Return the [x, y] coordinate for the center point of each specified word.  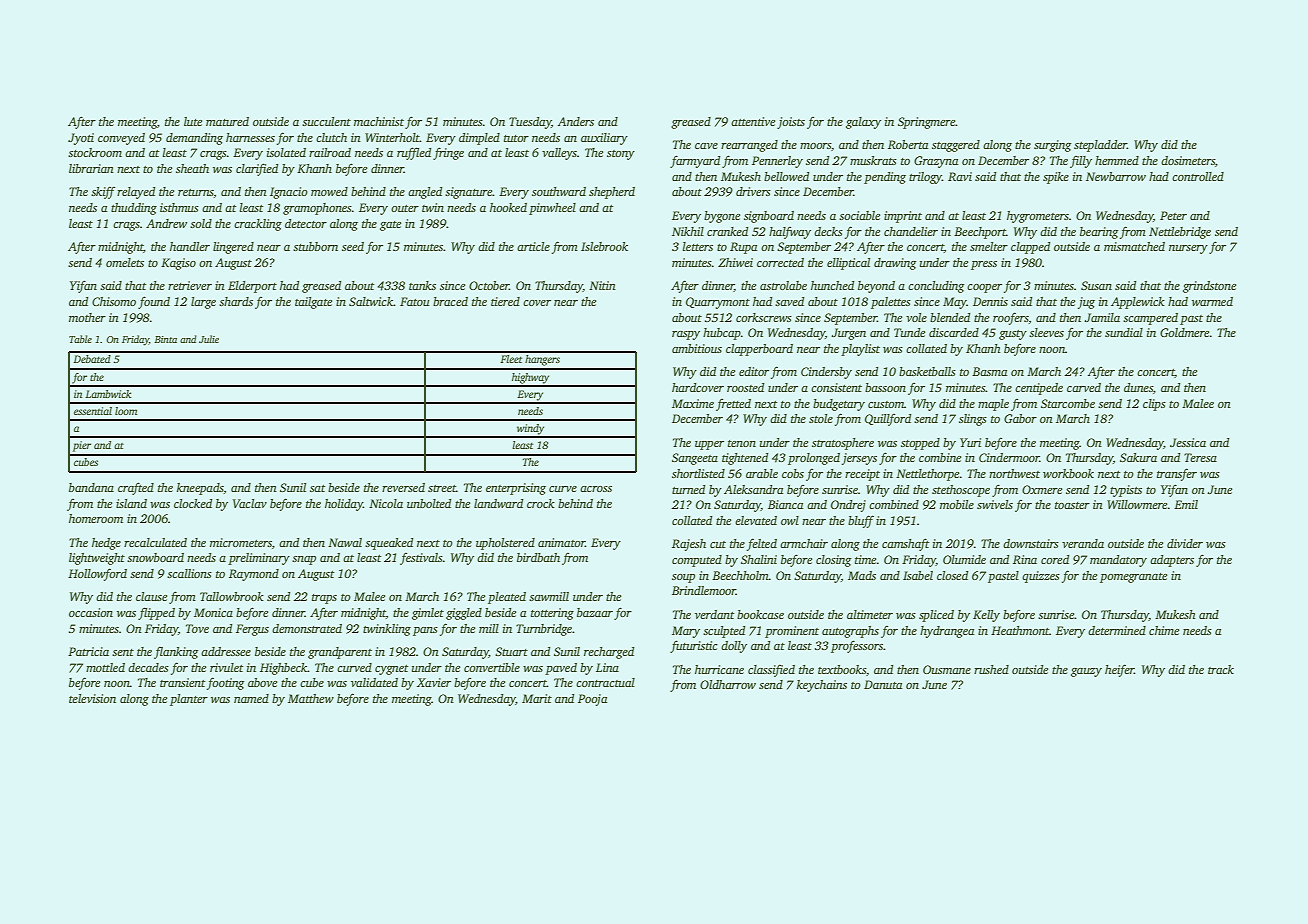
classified [771, 671]
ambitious [697, 348]
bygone [722, 217]
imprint [903, 217]
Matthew [311, 698]
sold [201, 223]
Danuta [883, 684]
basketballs [927, 371]
